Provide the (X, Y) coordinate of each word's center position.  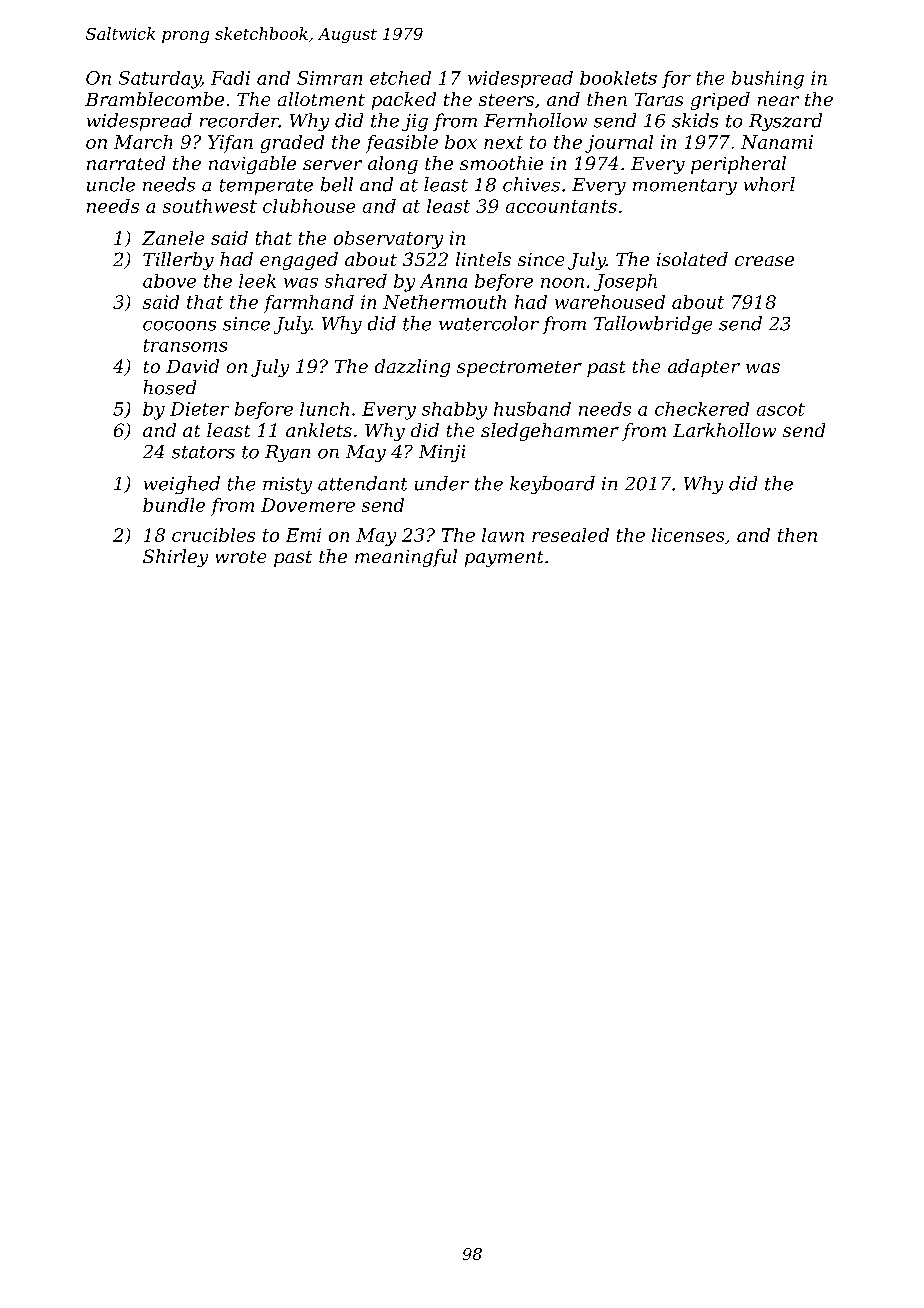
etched (400, 78)
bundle (174, 505)
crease (764, 261)
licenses (688, 535)
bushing (768, 80)
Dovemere (308, 505)
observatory (388, 240)
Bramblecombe (154, 99)
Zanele (173, 238)
